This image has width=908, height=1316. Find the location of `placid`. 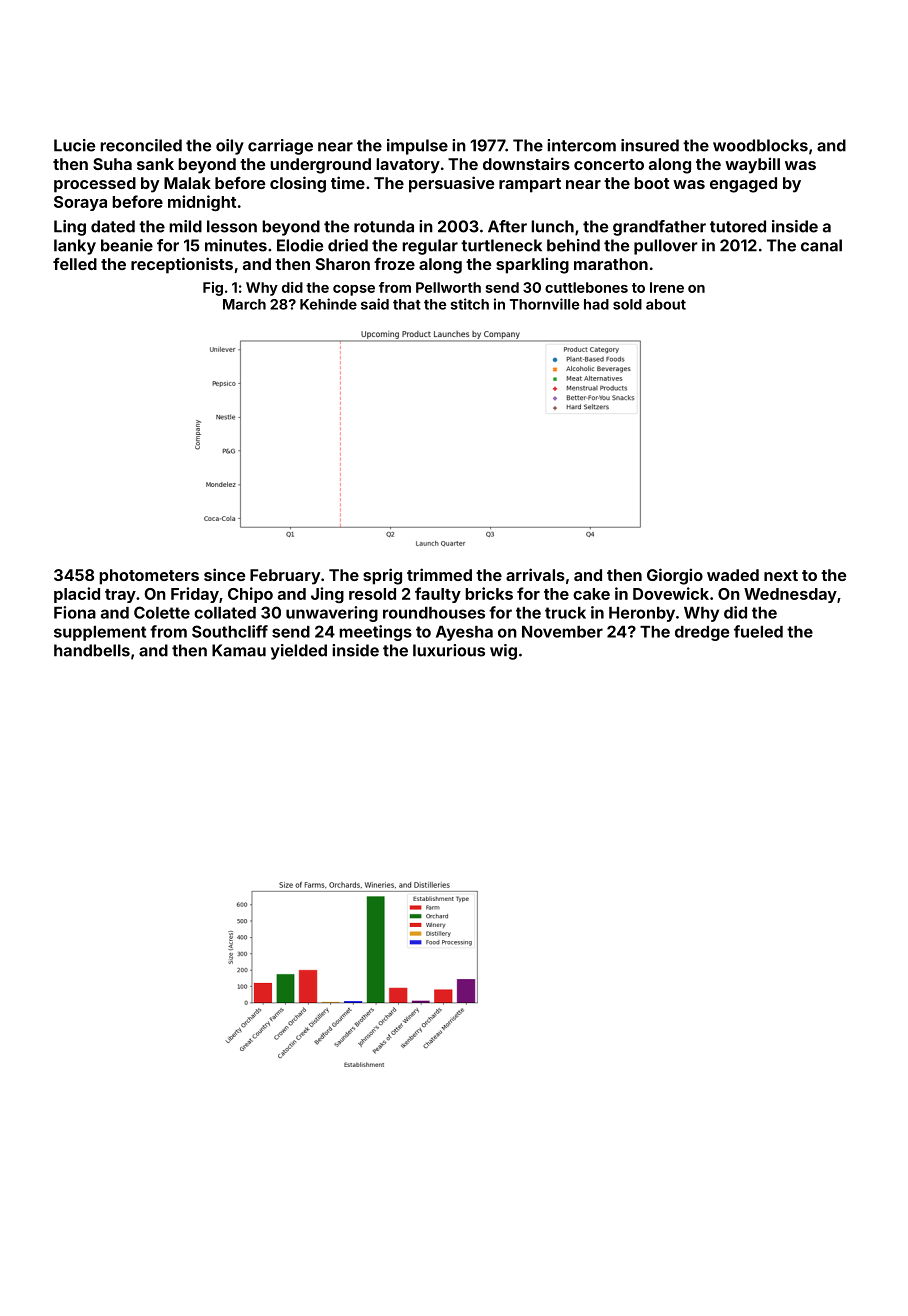

placid is located at coordinates (77, 595).
